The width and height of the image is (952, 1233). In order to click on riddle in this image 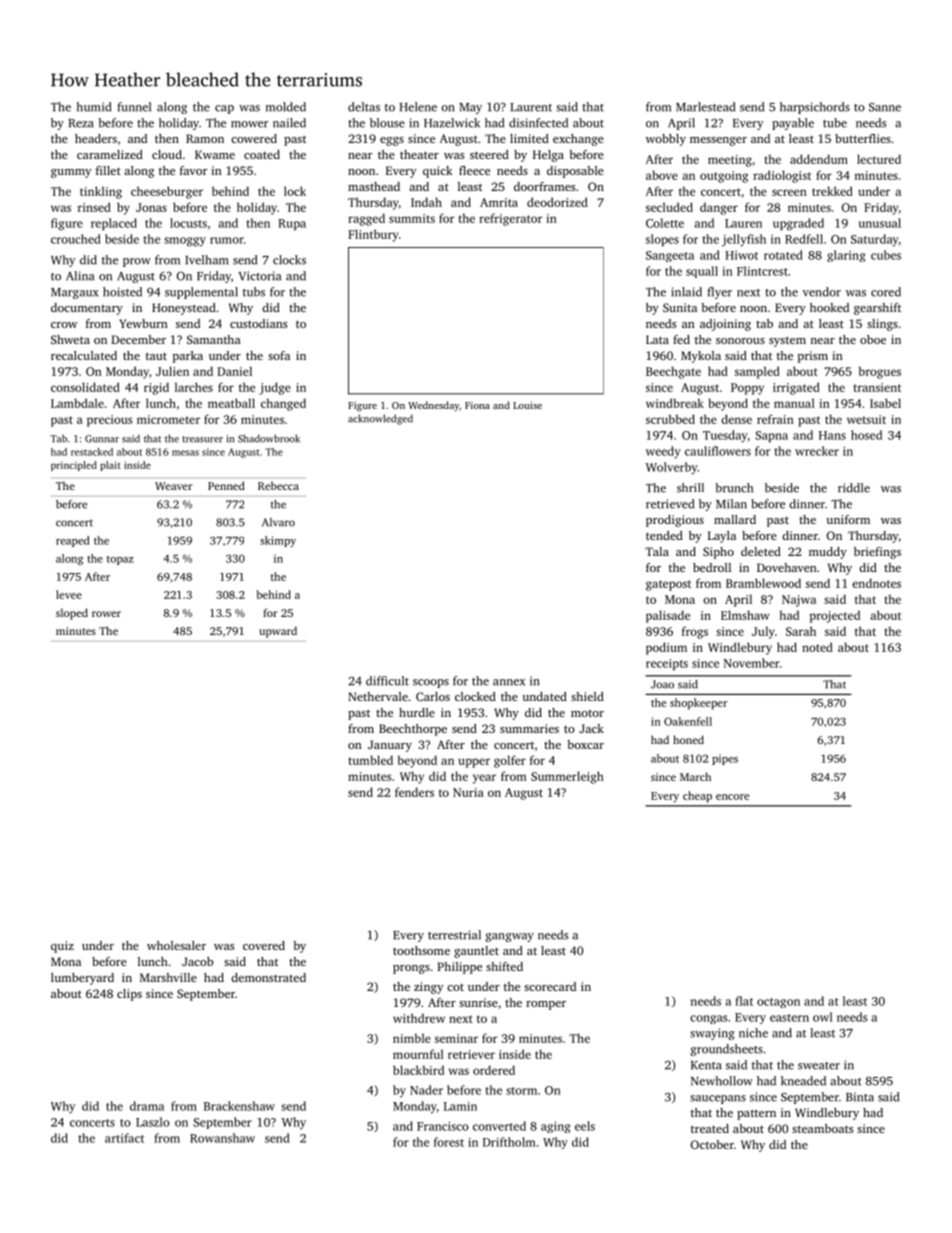, I will do `click(854, 488)`.
